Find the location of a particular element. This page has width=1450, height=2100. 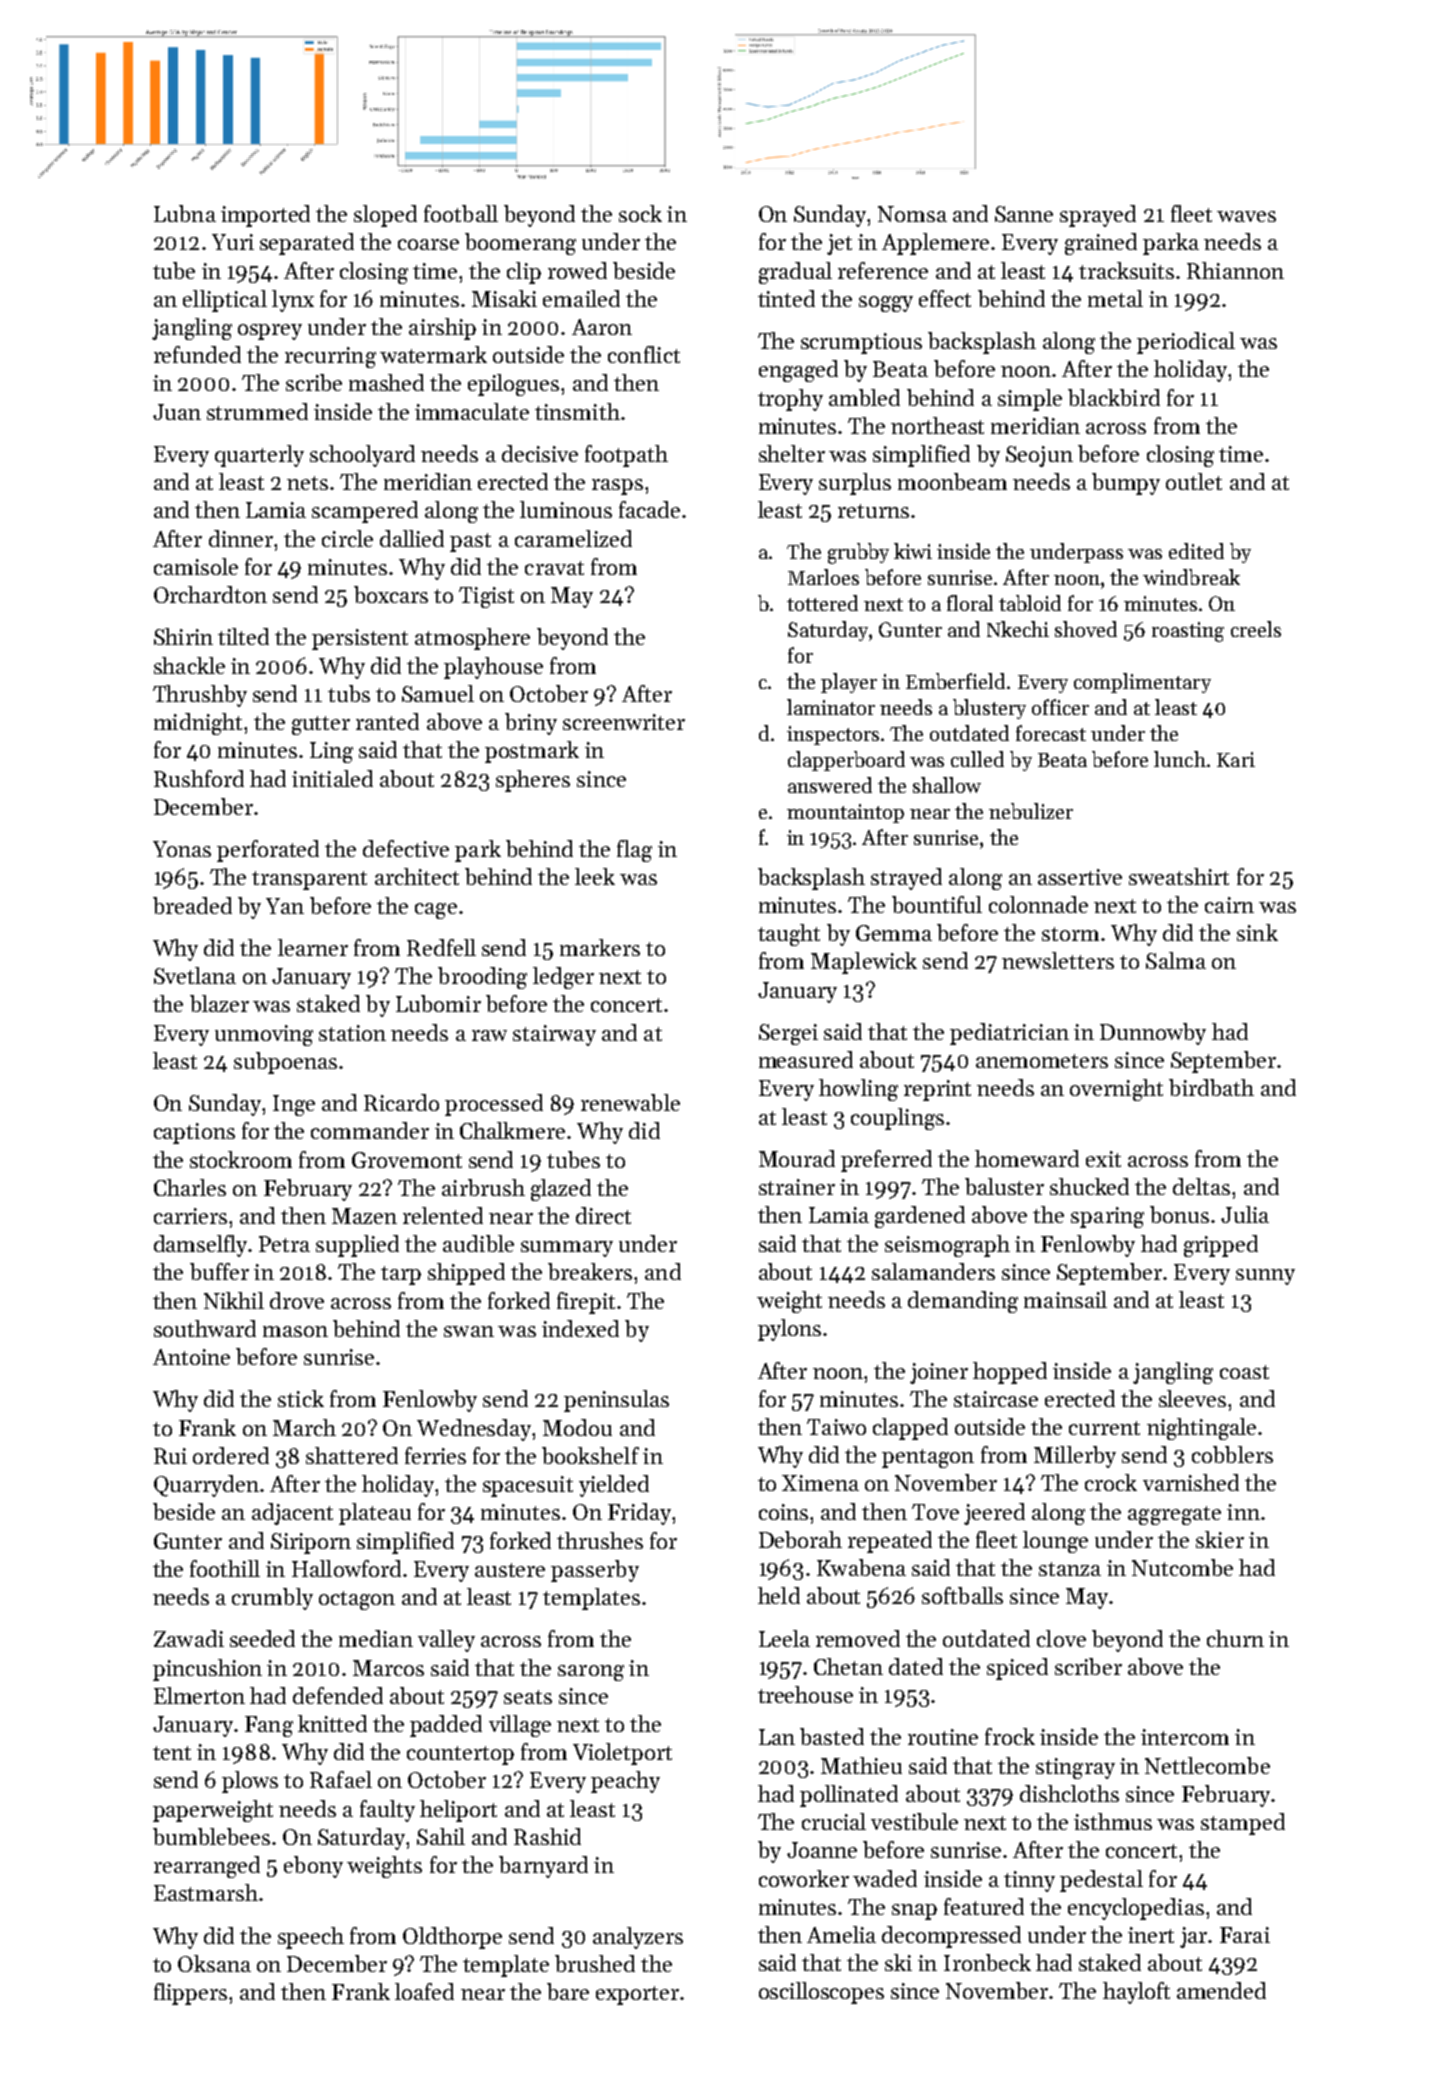

Redfell is located at coordinates (441, 947).
